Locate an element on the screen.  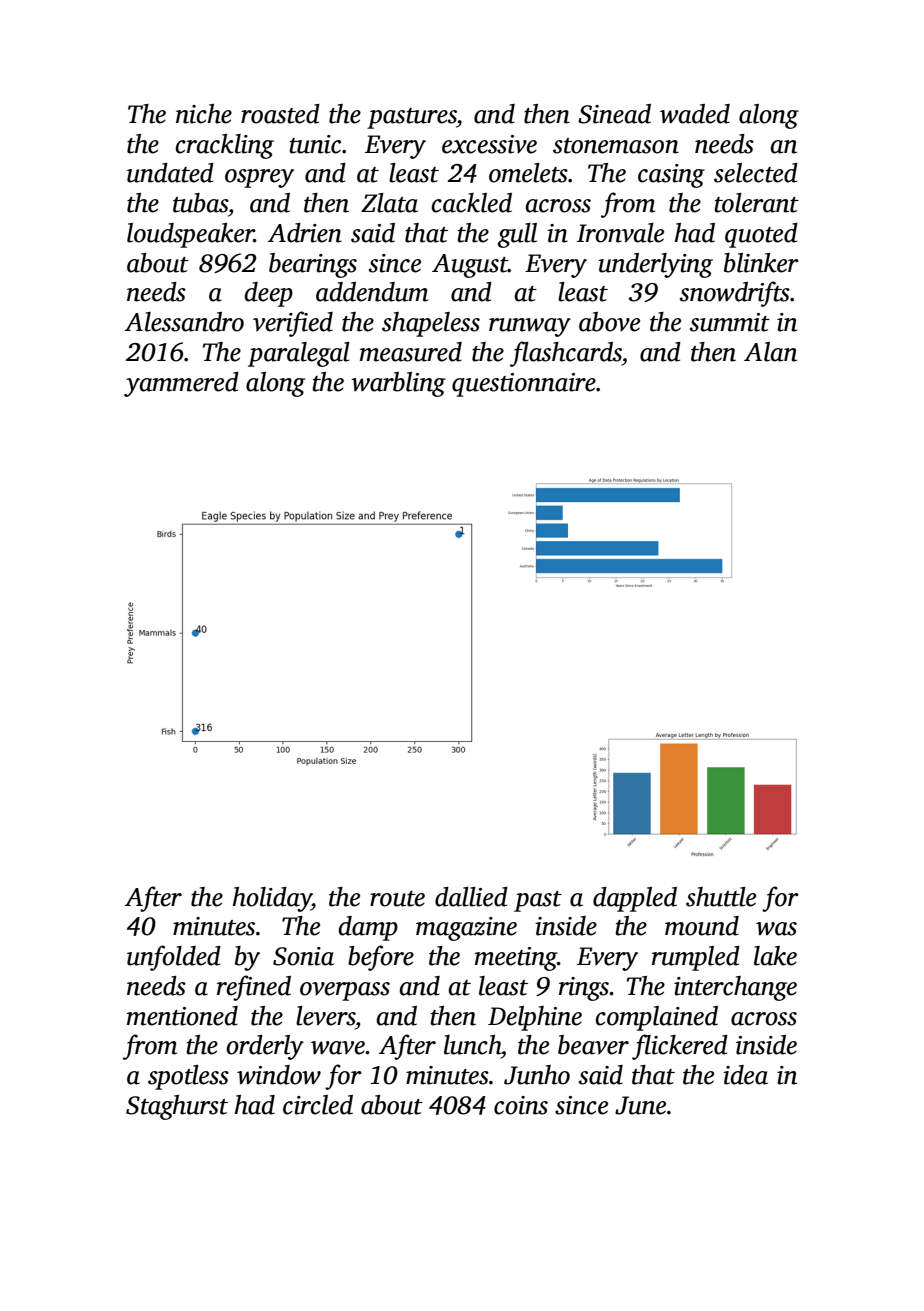
Staghurst is located at coordinates (177, 1107).
